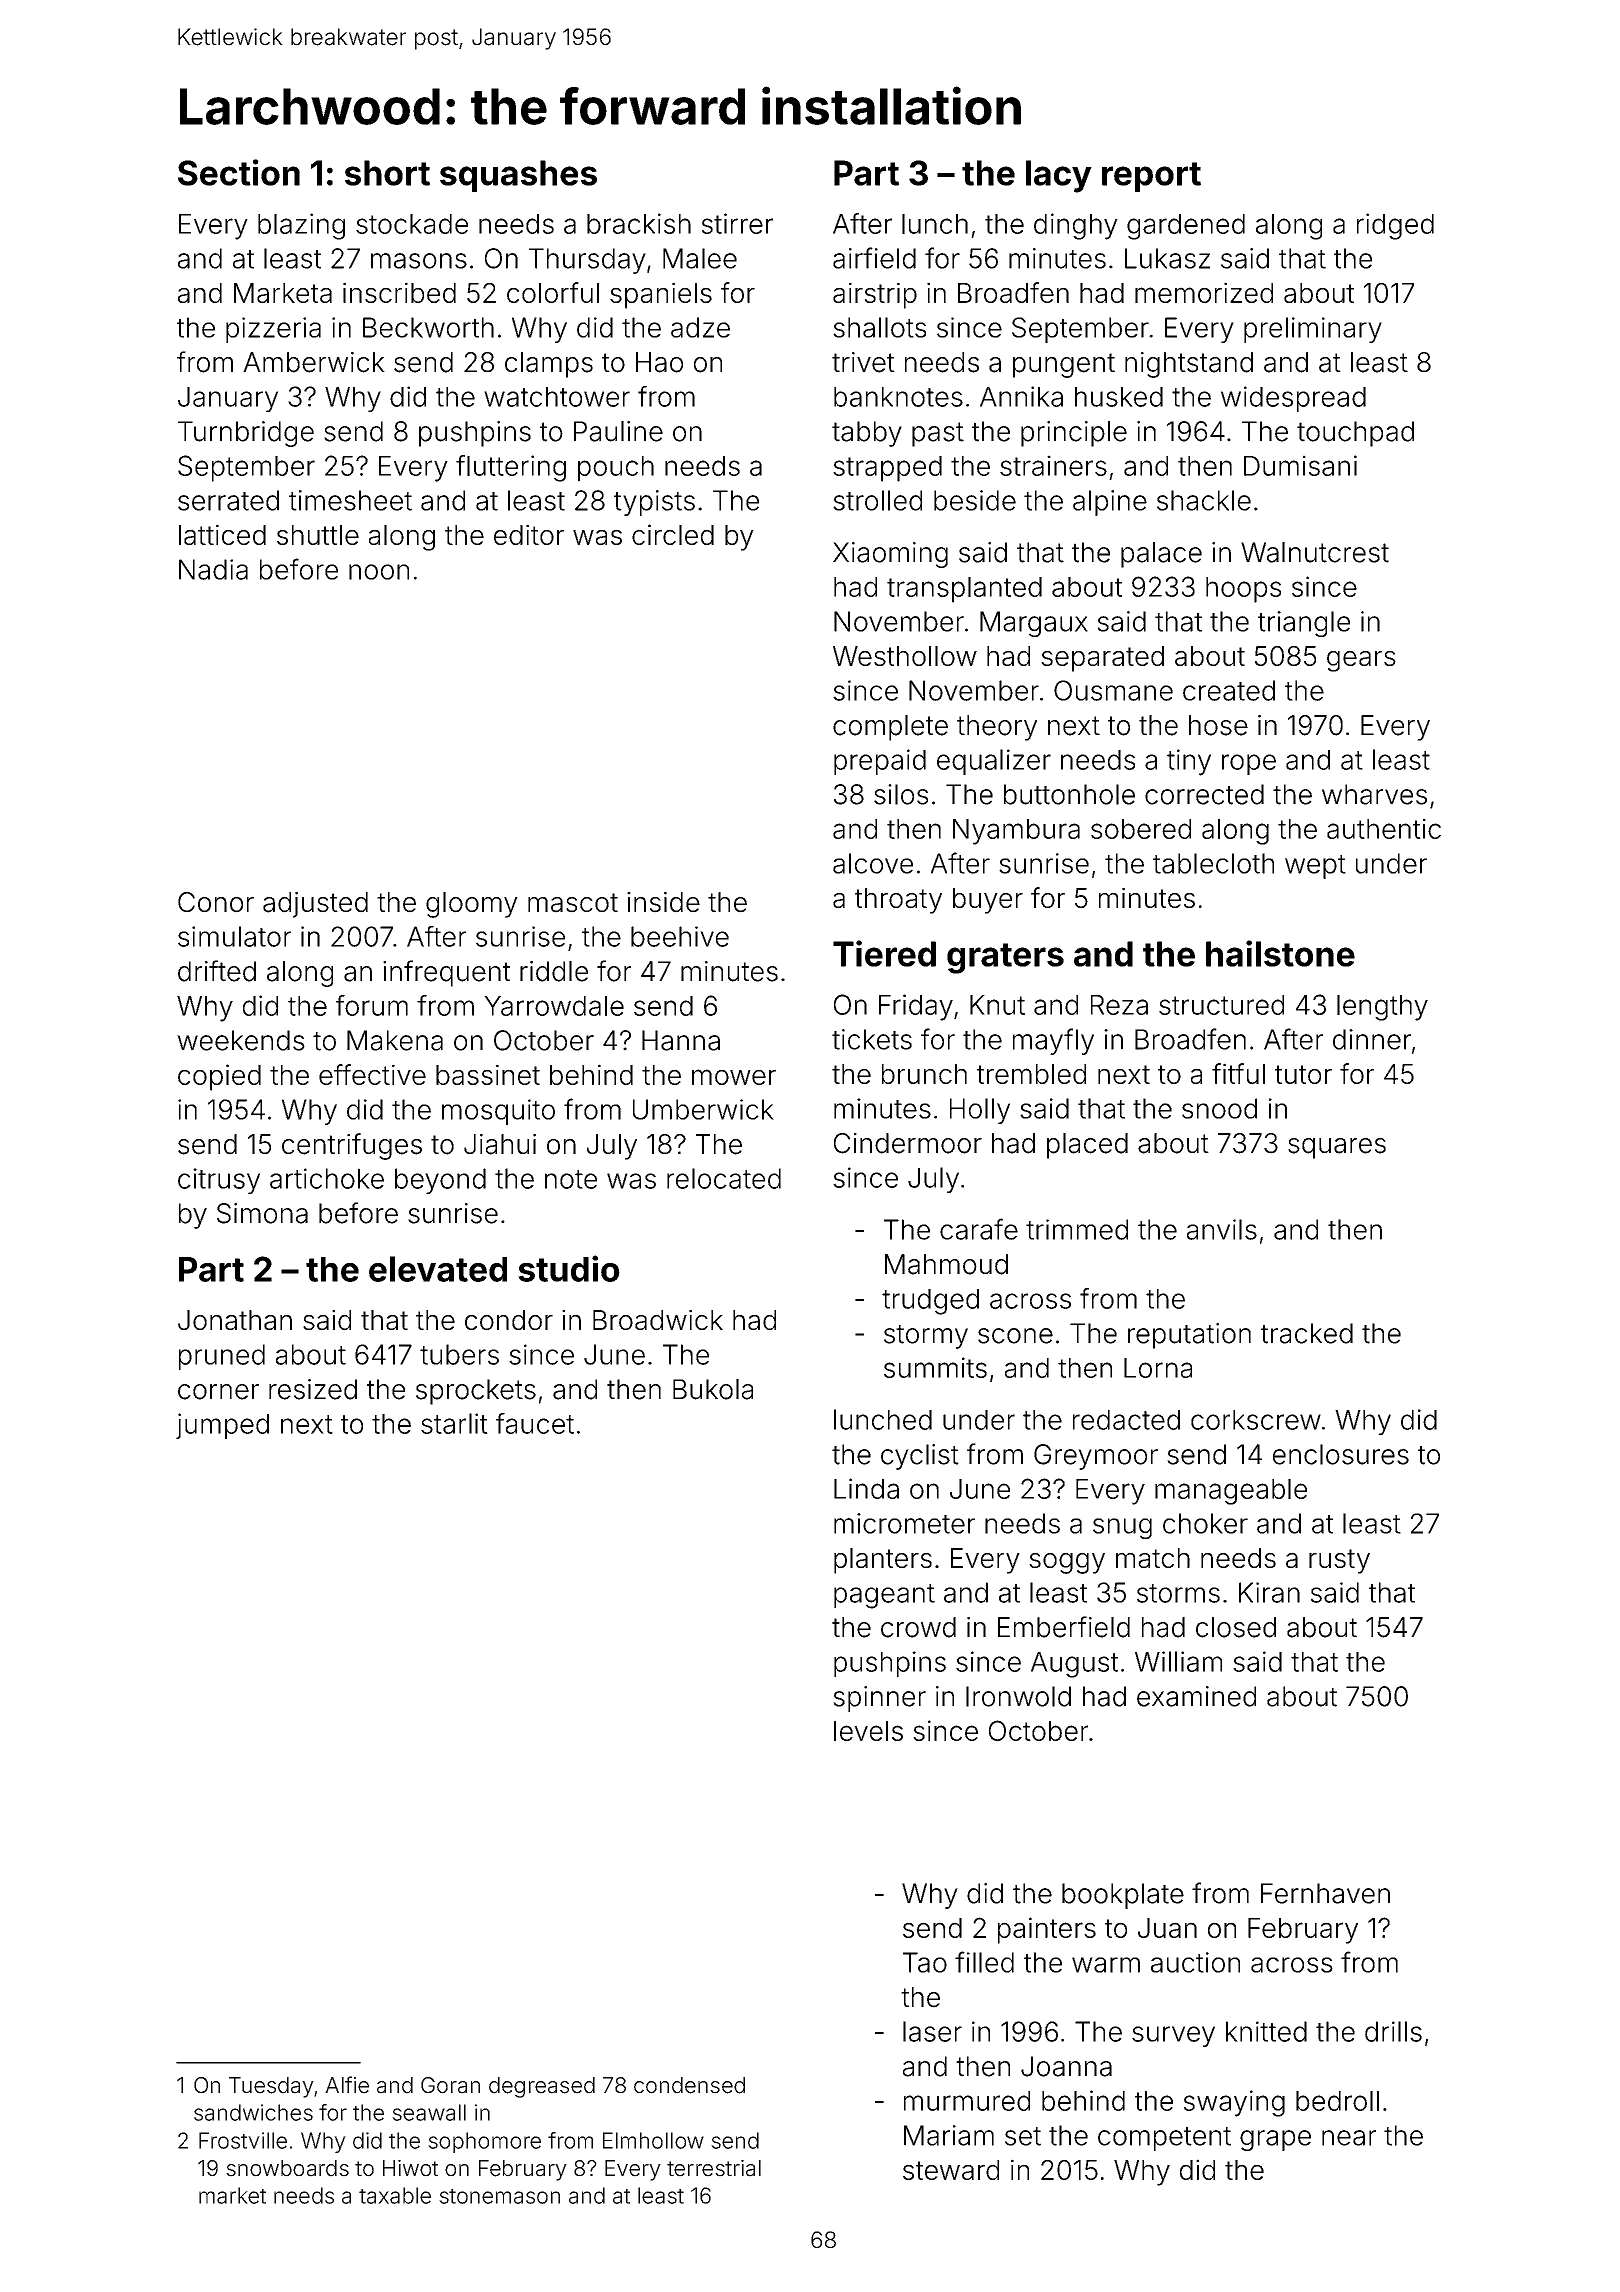 The image size is (1620, 2292). What do you see at coordinates (875, 295) in the page?
I see `airstrip` at bounding box center [875, 295].
